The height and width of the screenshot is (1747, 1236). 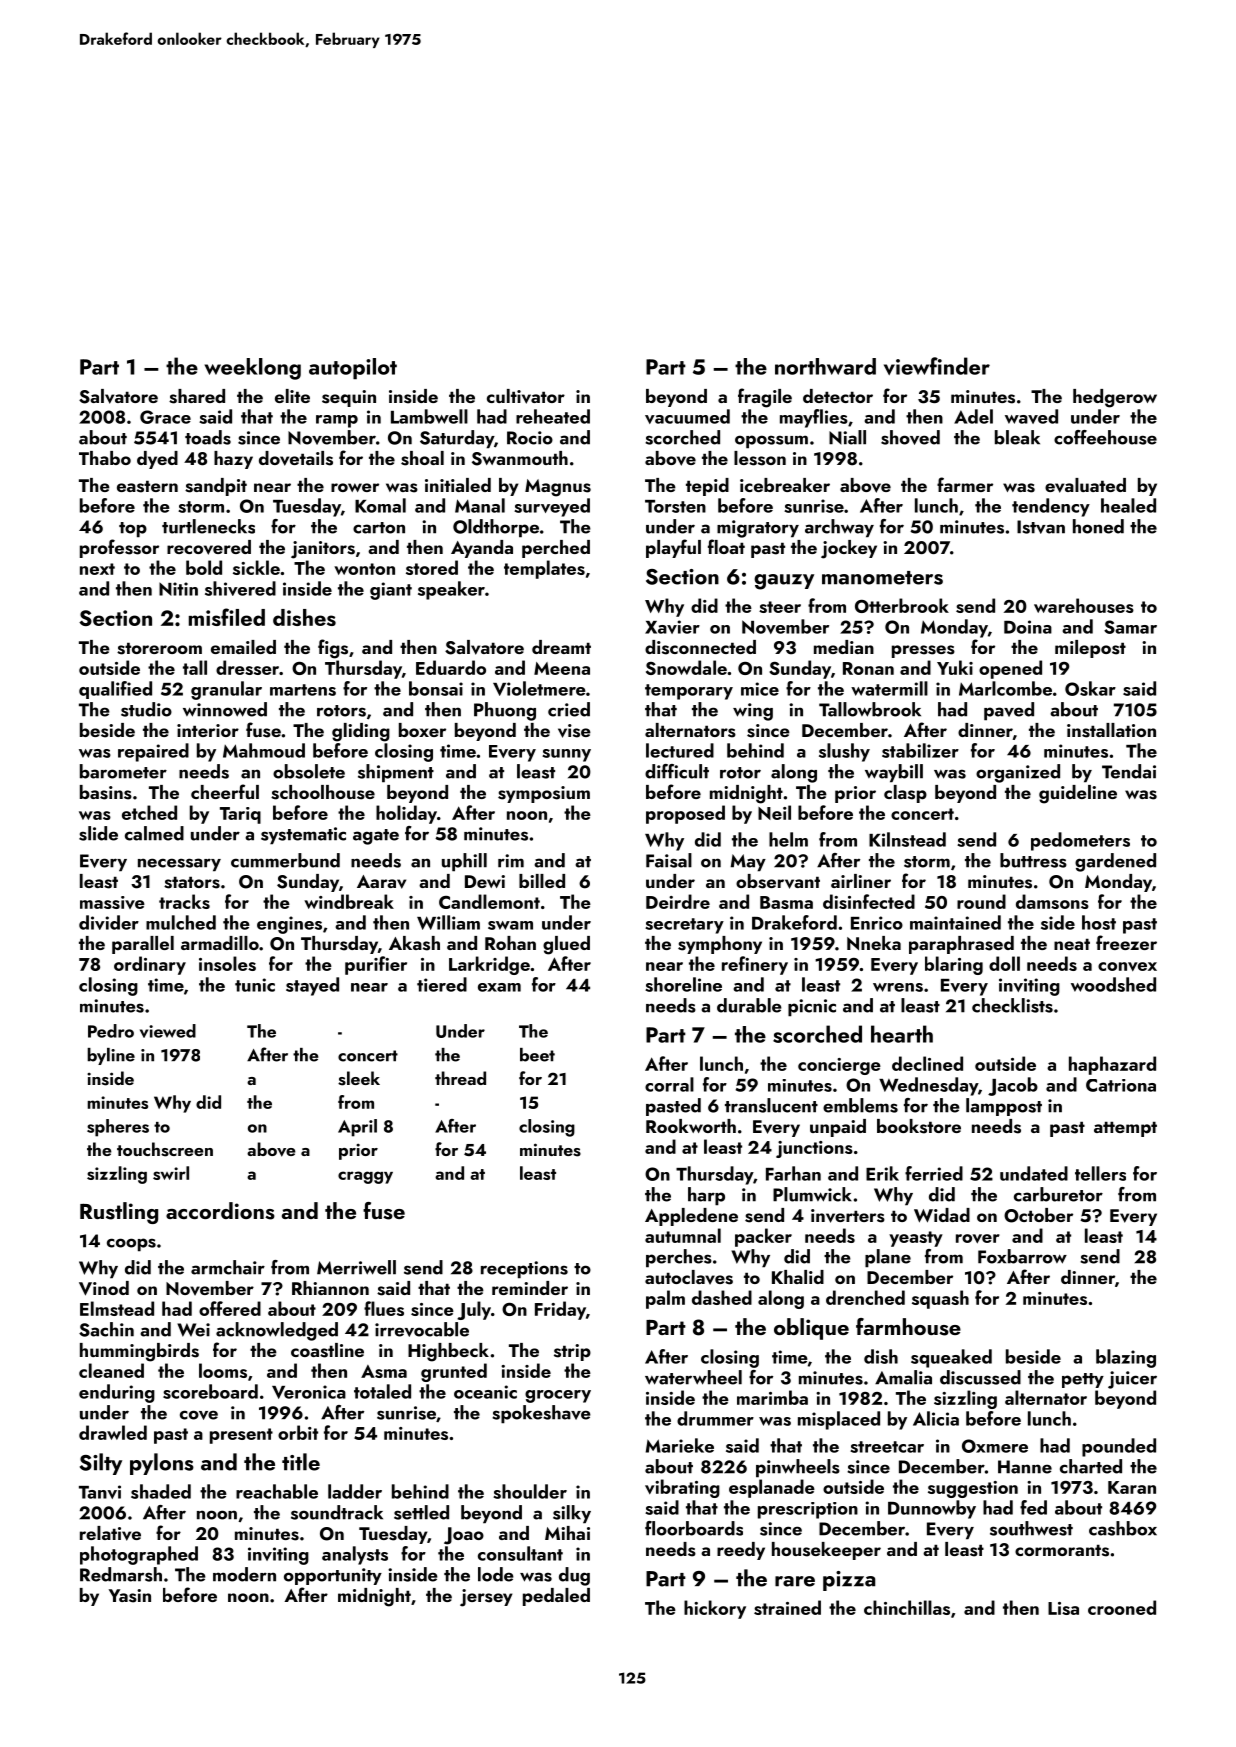 What do you see at coordinates (105, 458) in the screenshot?
I see `Thabo` at bounding box center [105, 458].
